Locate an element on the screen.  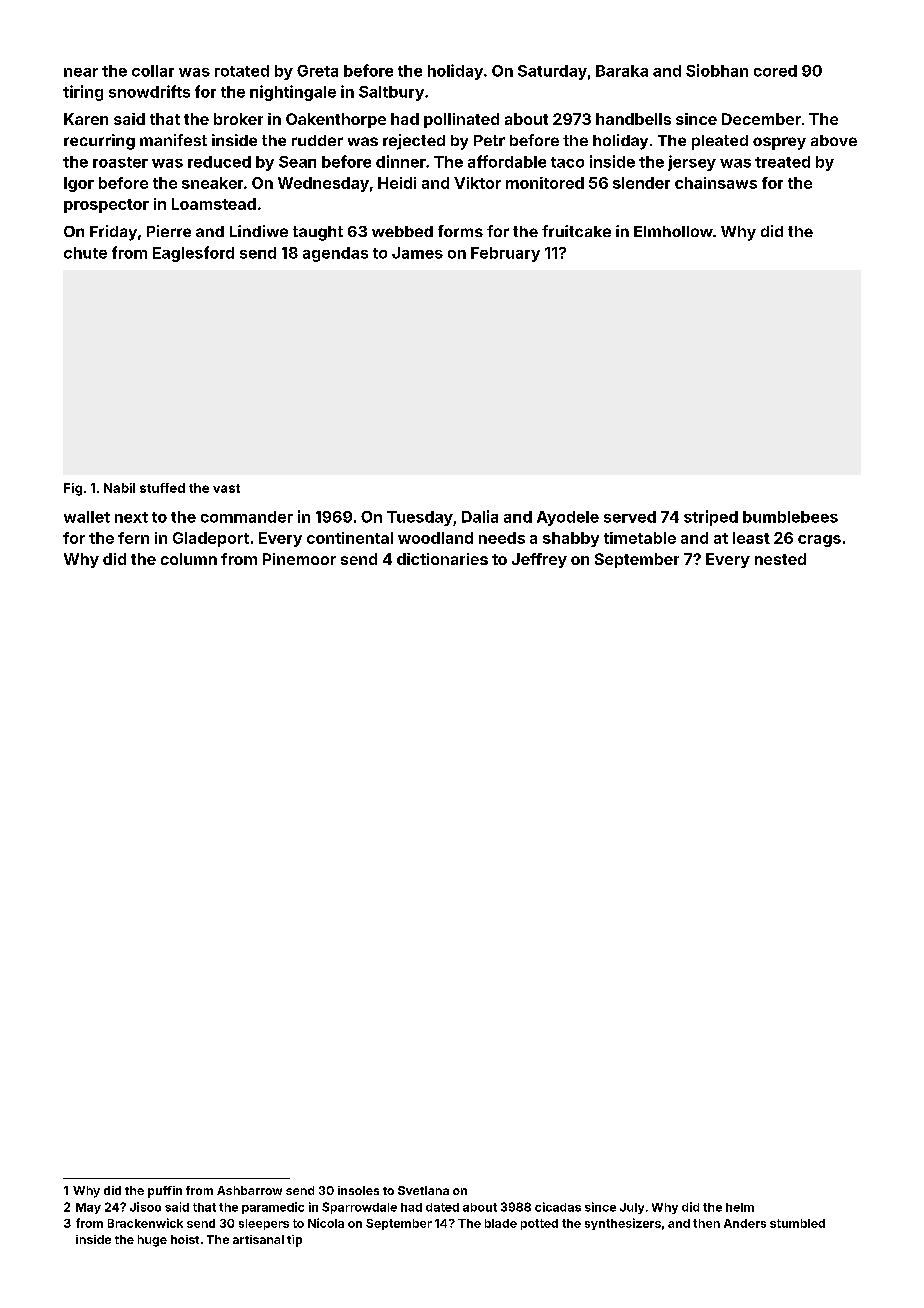
stumbled is located at coordinates (797, 1223).
